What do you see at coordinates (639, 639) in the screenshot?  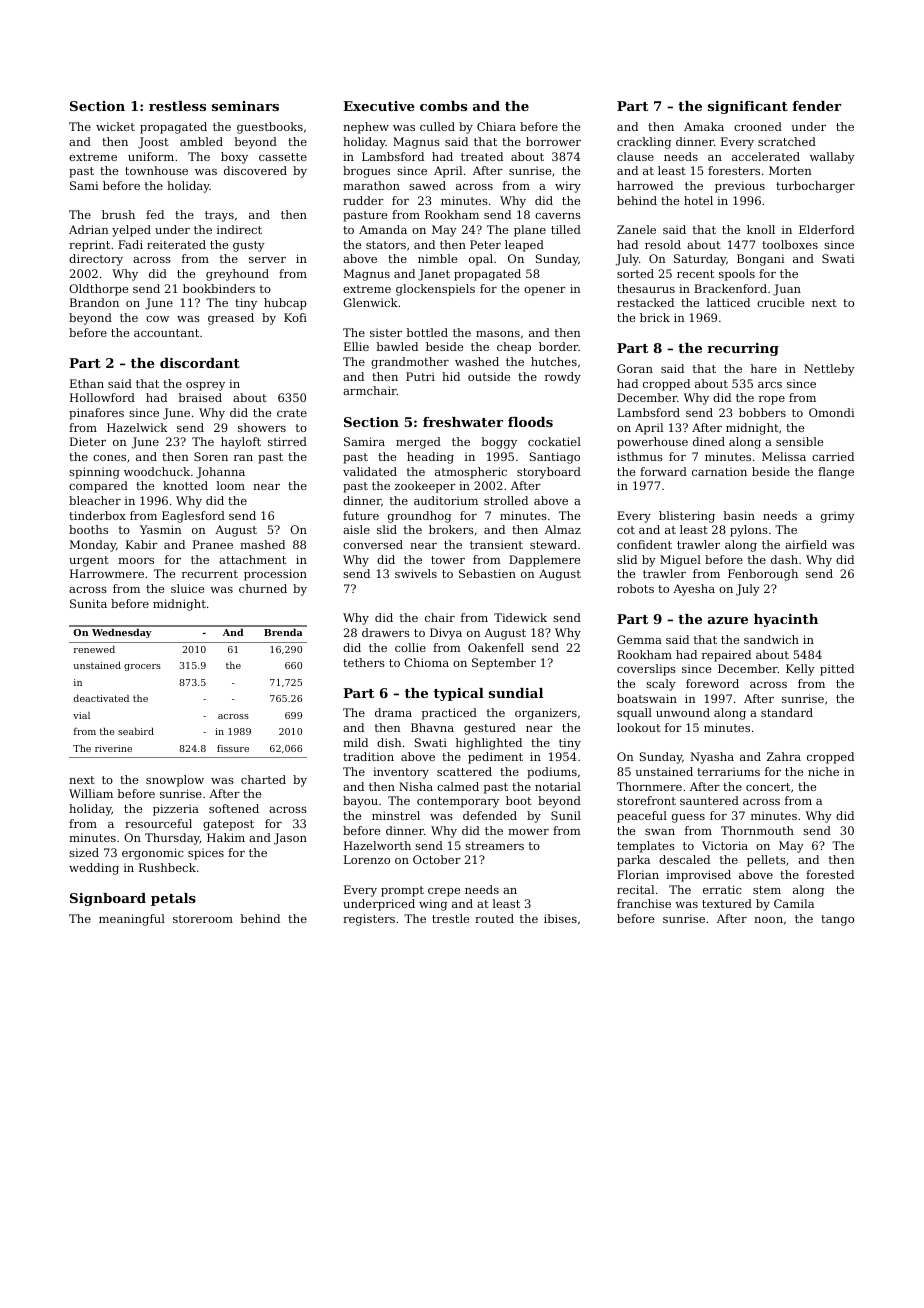 I see `Gemma` at bounding box center [639, 639].
